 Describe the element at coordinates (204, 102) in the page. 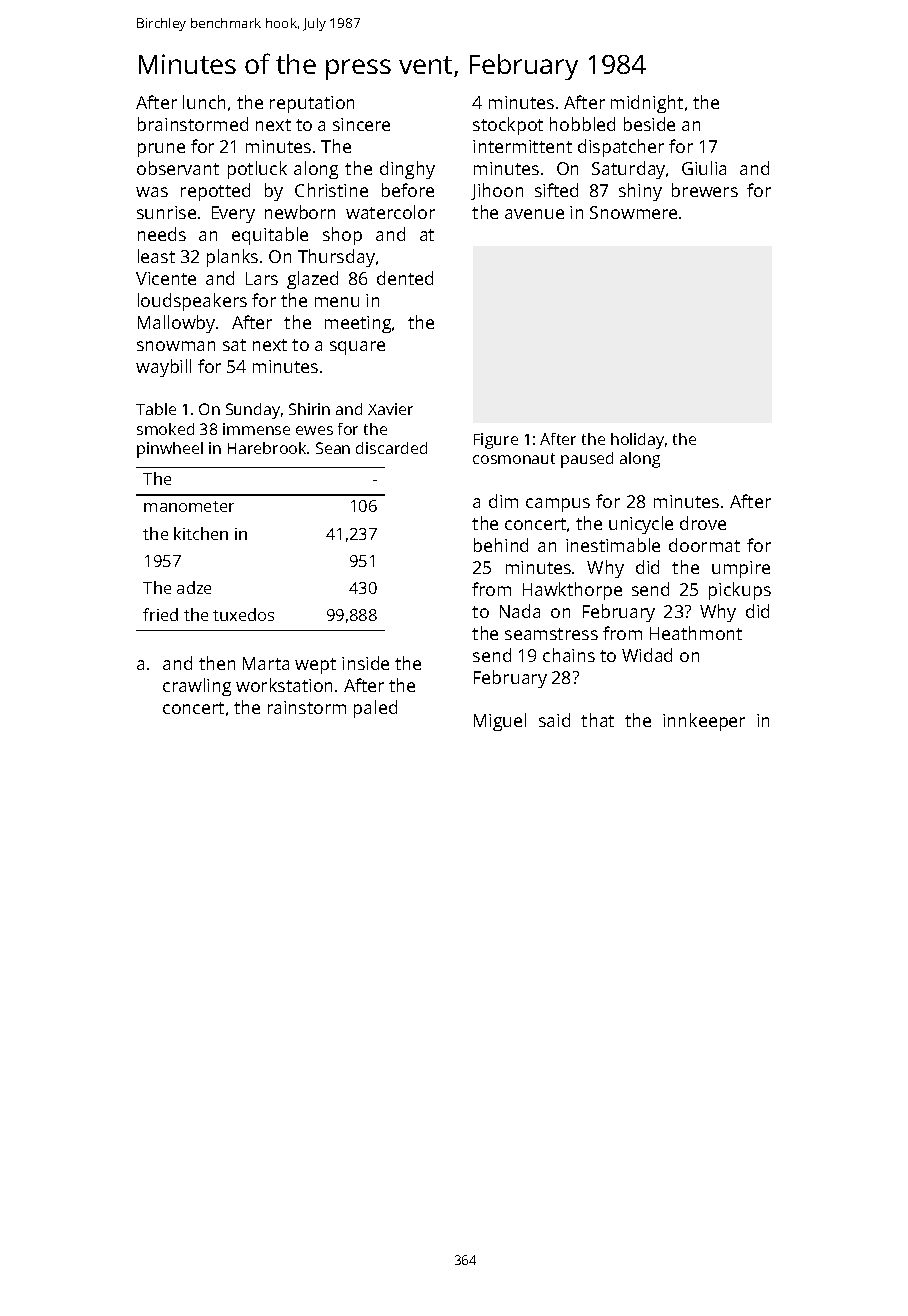

I see `lunch` at that location.
